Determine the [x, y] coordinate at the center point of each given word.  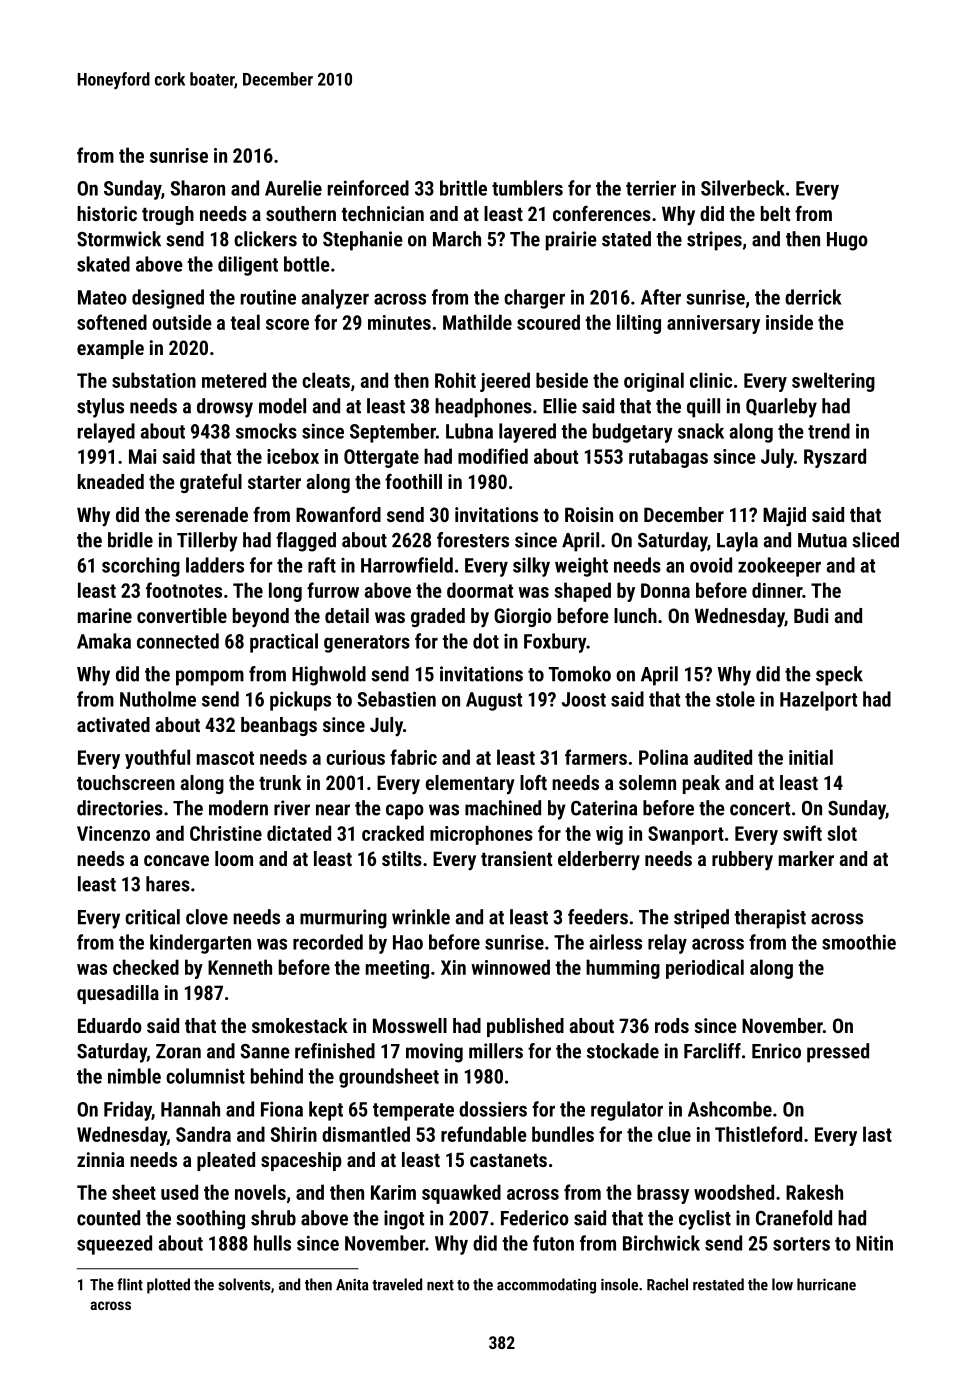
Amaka [104, 641]
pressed [838, 1053]
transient [516, 858]
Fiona [282, 1109]
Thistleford [758, 1134]
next [440, 1285]
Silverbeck [743, 188]
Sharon [197, 188]
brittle [463, 188]
